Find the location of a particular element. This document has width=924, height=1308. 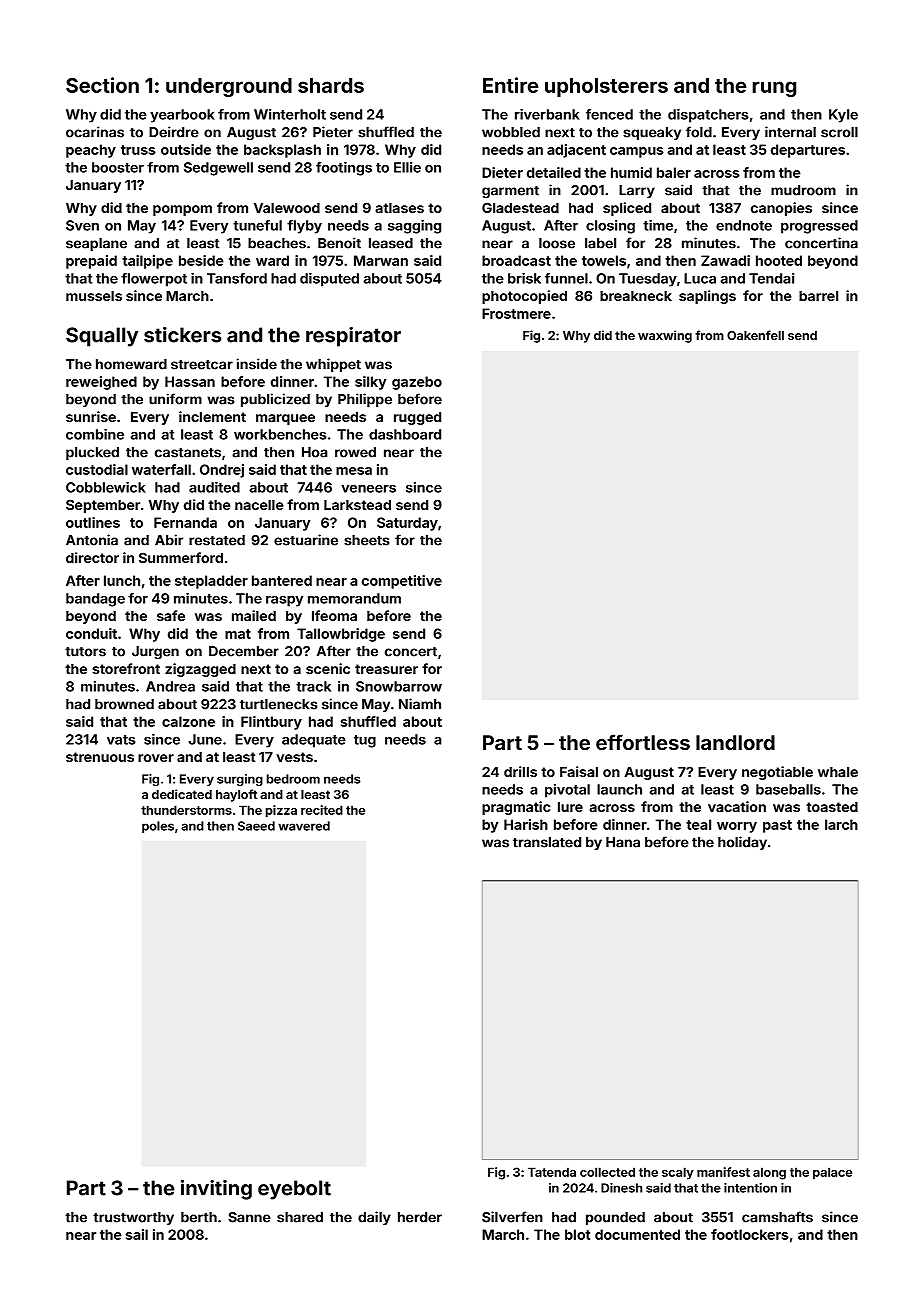

shards is located at coordinates (331, 85).
